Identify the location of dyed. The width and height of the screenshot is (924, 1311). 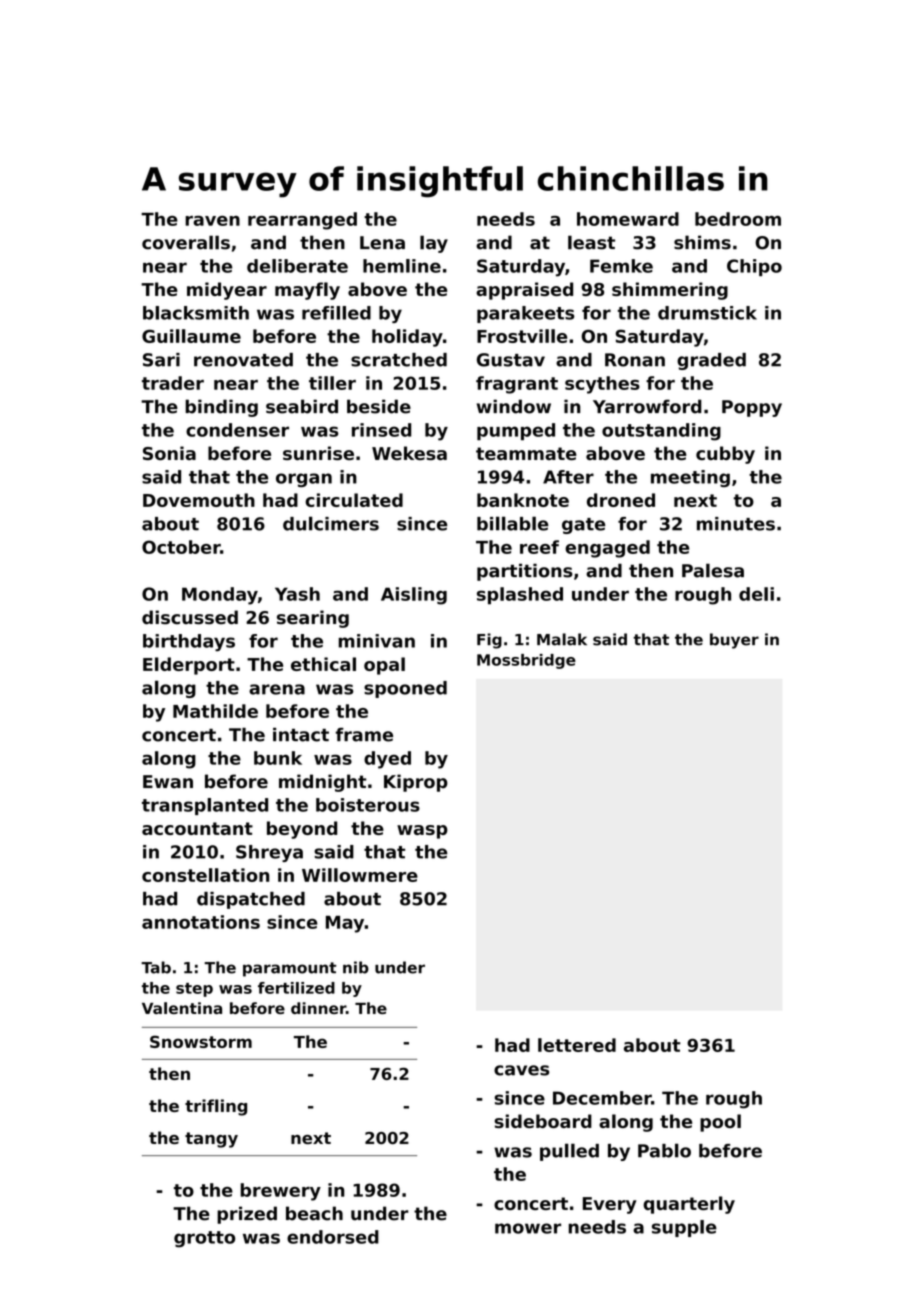
(387, 760).
